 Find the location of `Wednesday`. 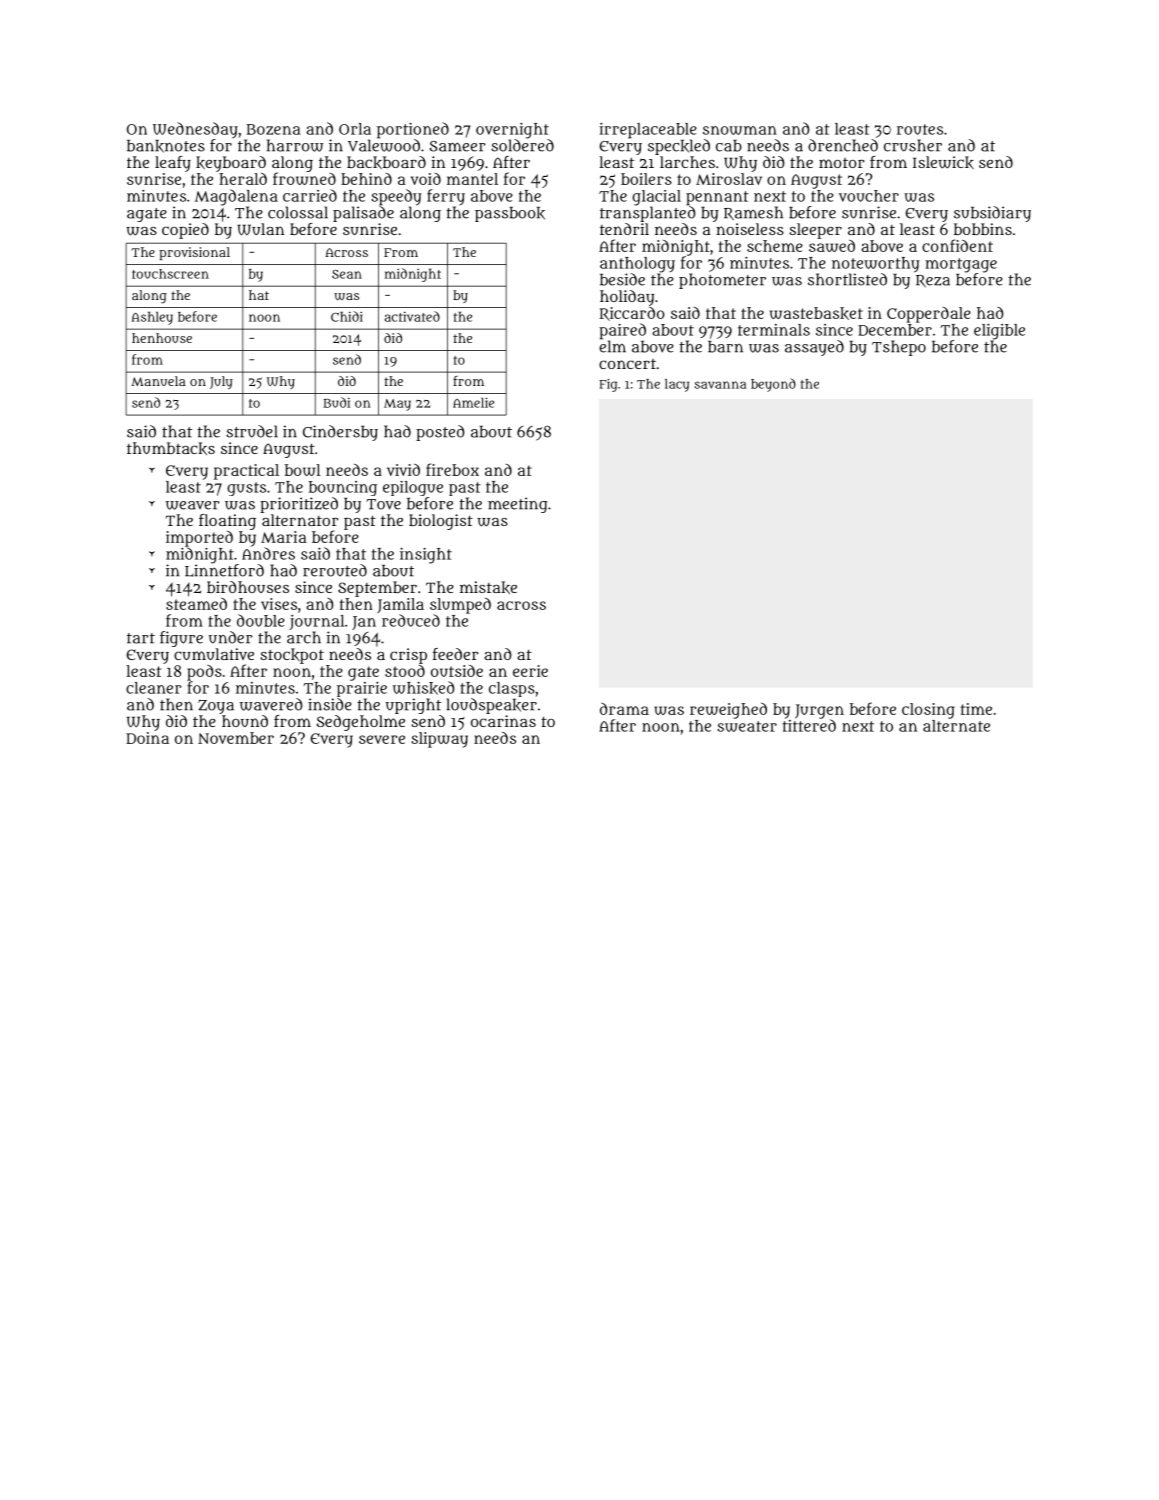

Wednesday is located at coordinates (195, 130).
